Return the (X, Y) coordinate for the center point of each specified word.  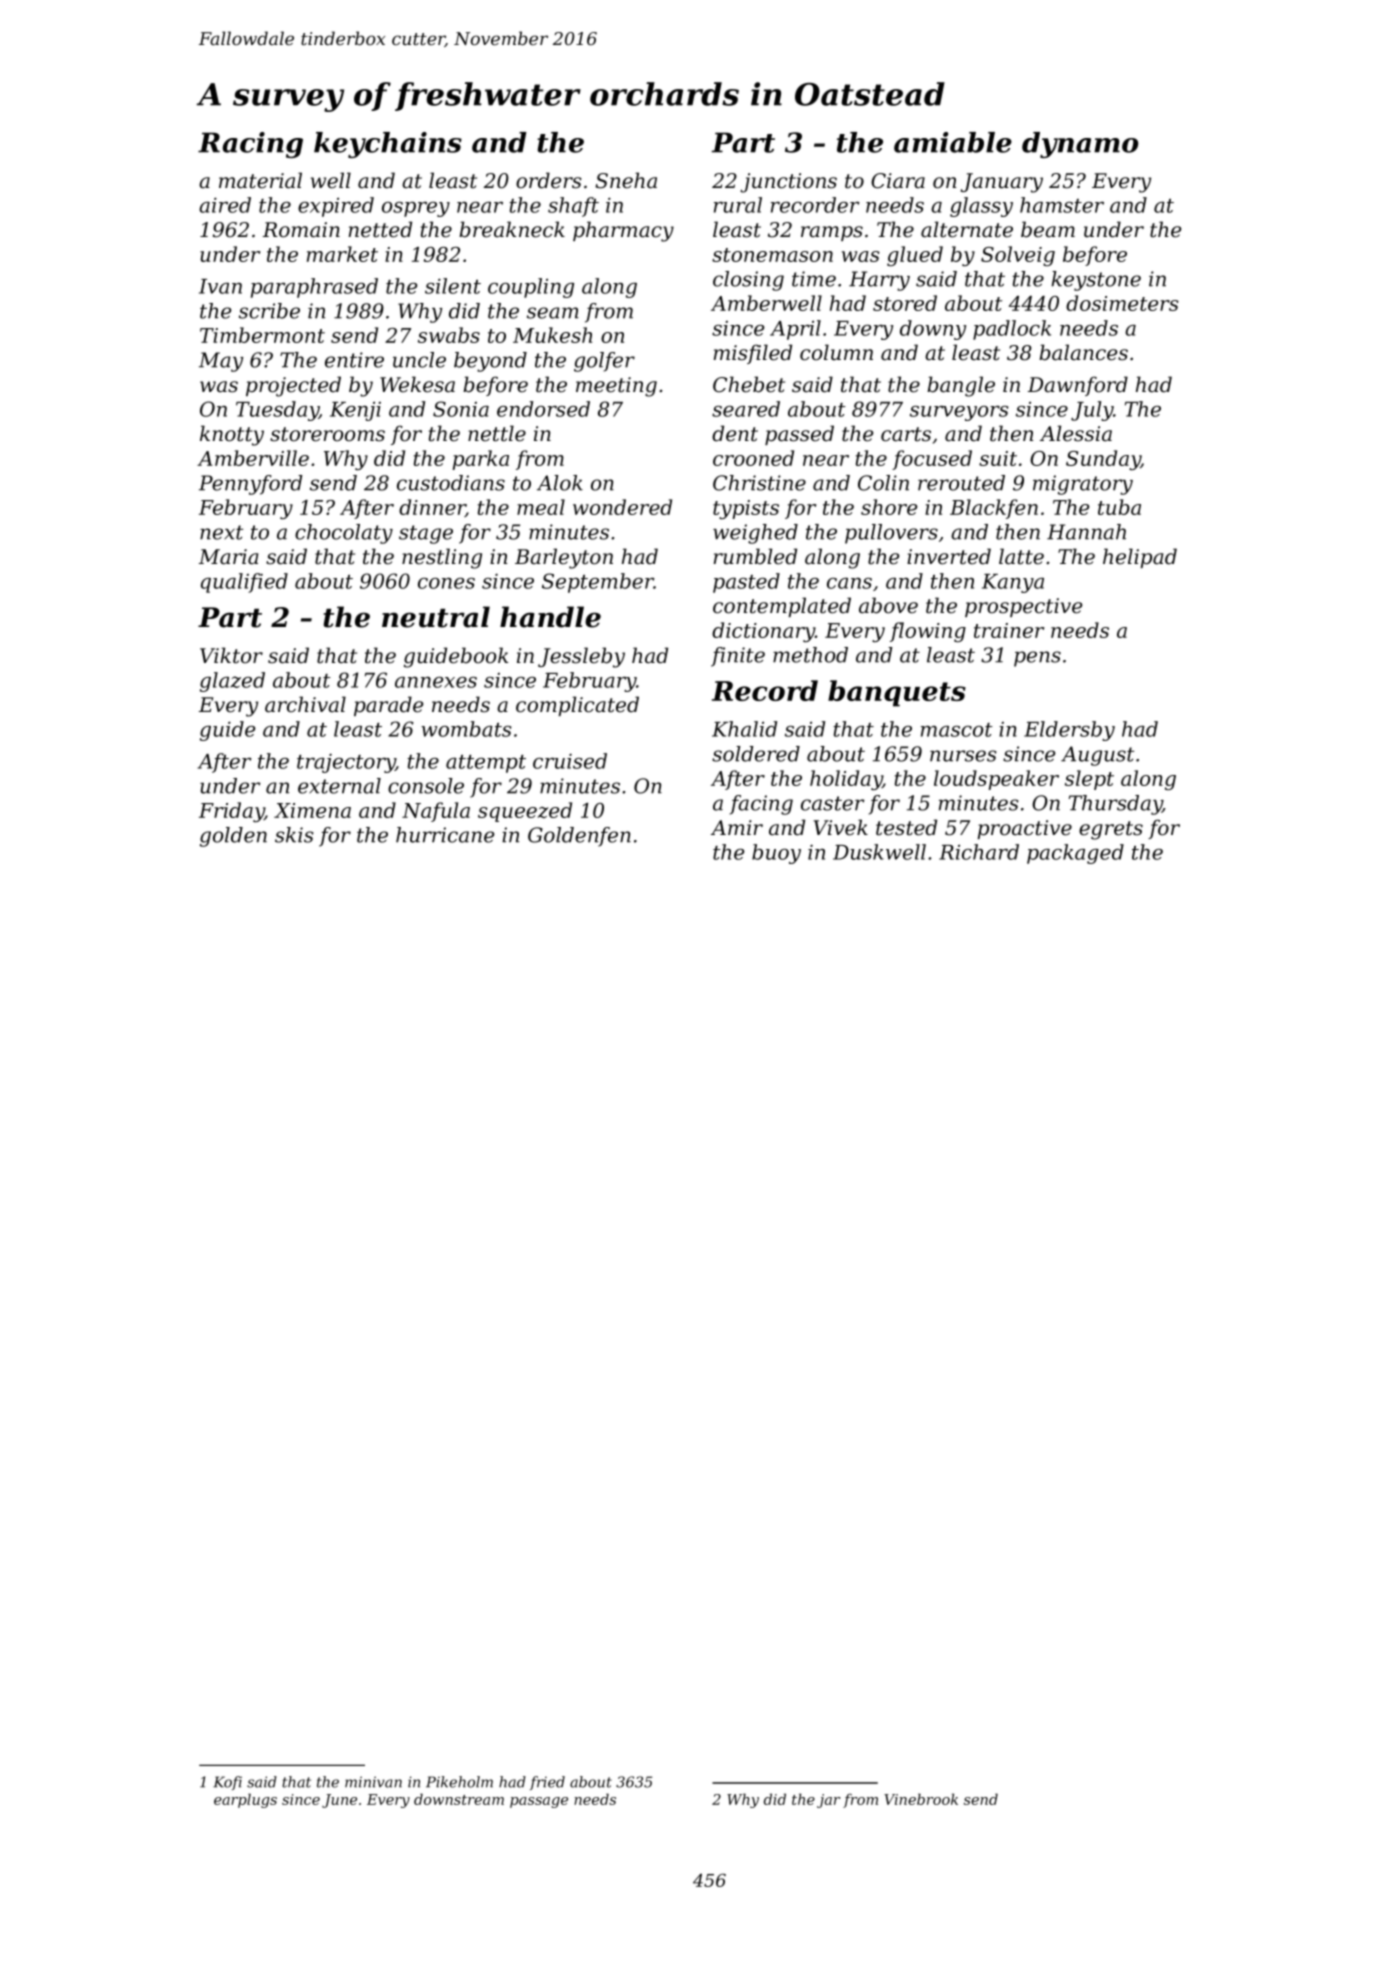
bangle (961, 386)
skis (294, 835)
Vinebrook (921, 1799)
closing (748, 281)
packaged (1075, 854)
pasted (746, 583)
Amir (737, 827)
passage (539, 1802)
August (1097, 756)
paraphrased (314, 288)
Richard (979, 852)
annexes (436, 682)
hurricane (445, 835)
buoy (776, 854)
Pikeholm (459, 1782)
